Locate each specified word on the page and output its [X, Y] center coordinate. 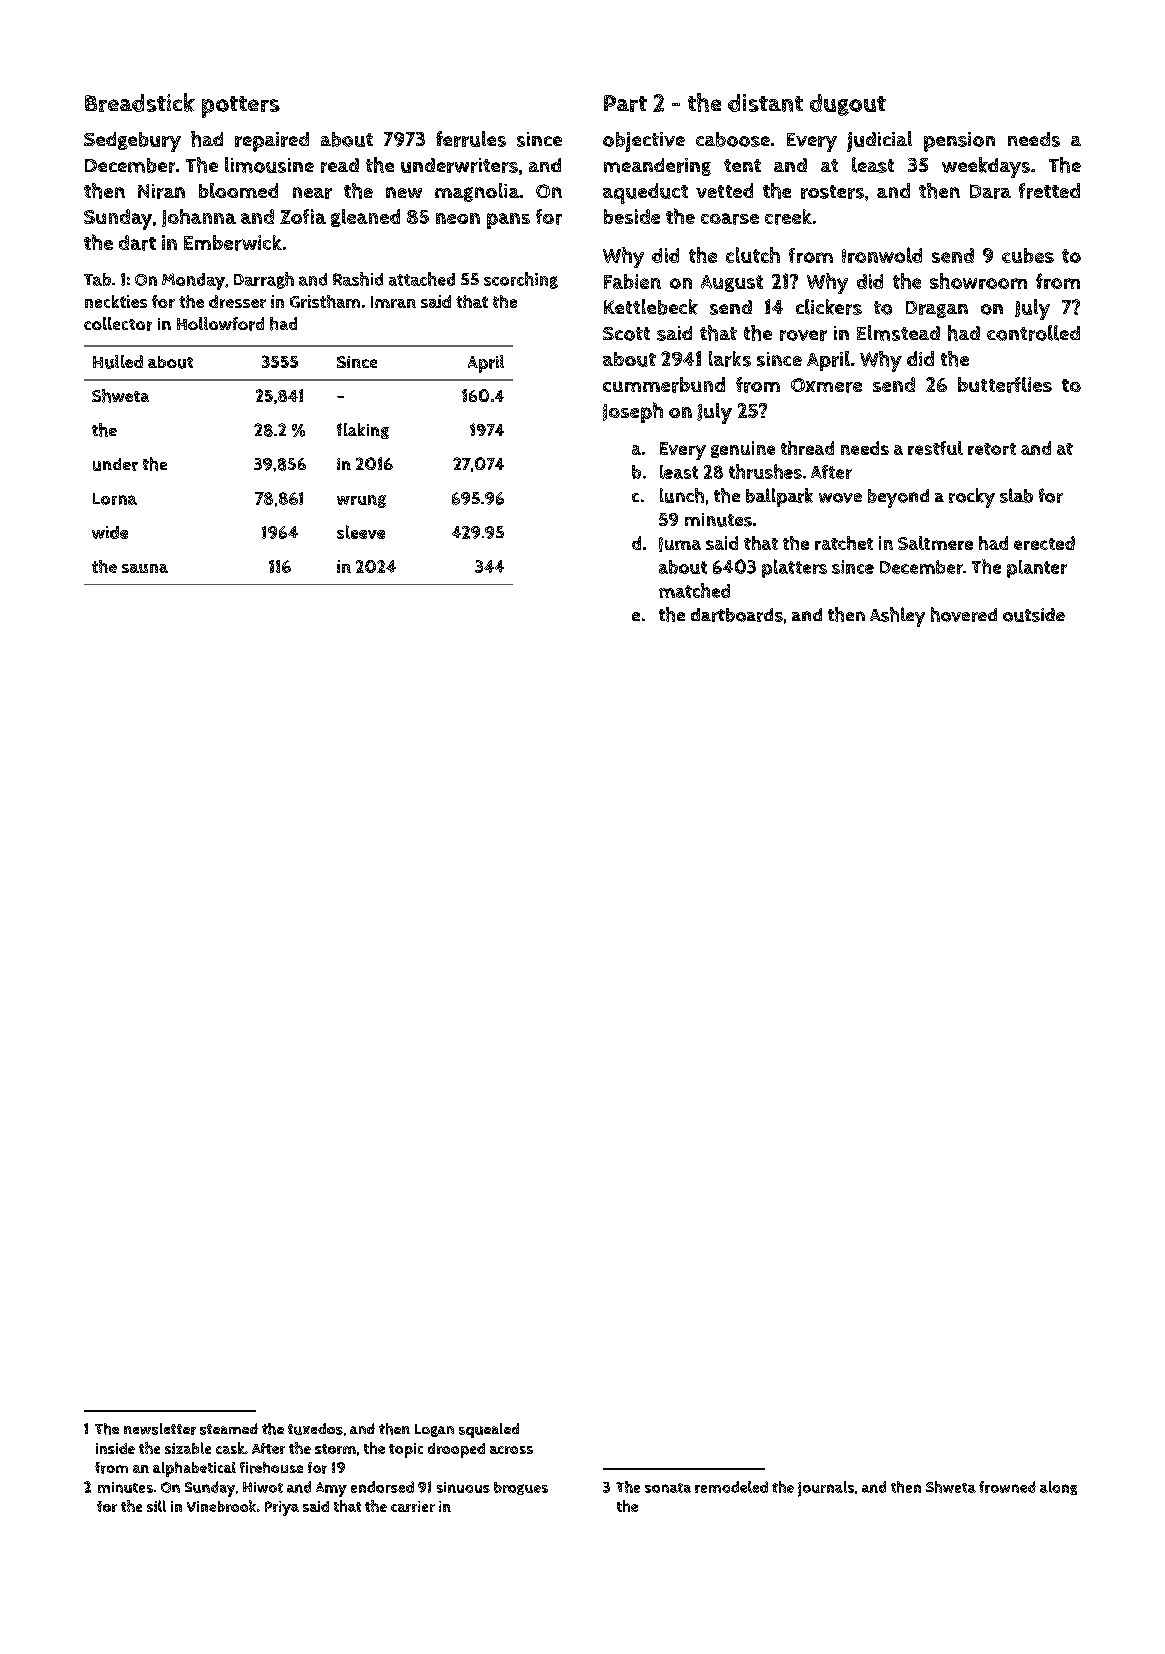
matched [694, 590]
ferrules [471, 139]
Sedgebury [132, 142]
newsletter [160, 1429]
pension [959, 142]
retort [992, 449]
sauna [145, 568]
